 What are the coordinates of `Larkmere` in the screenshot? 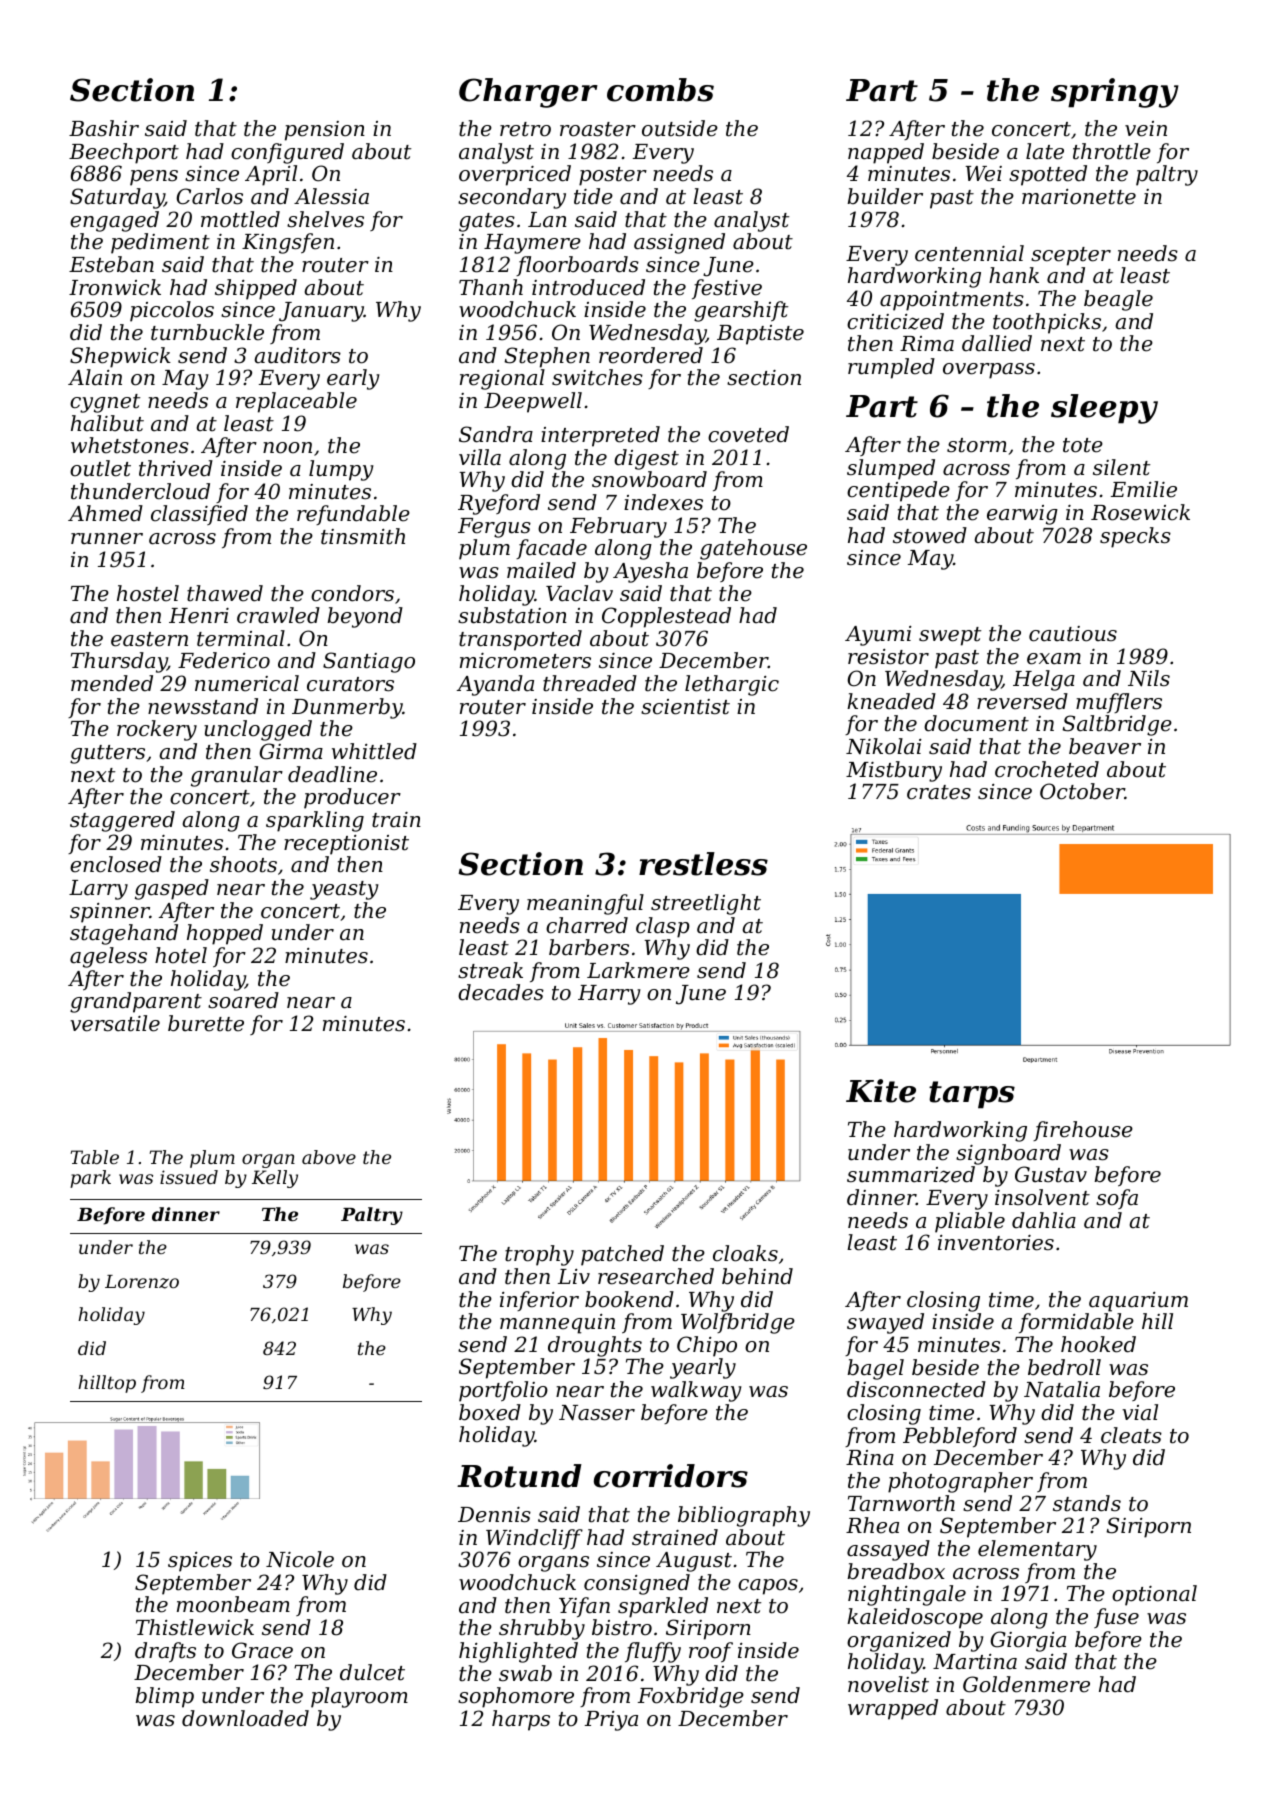 It's located at (638, 970).
